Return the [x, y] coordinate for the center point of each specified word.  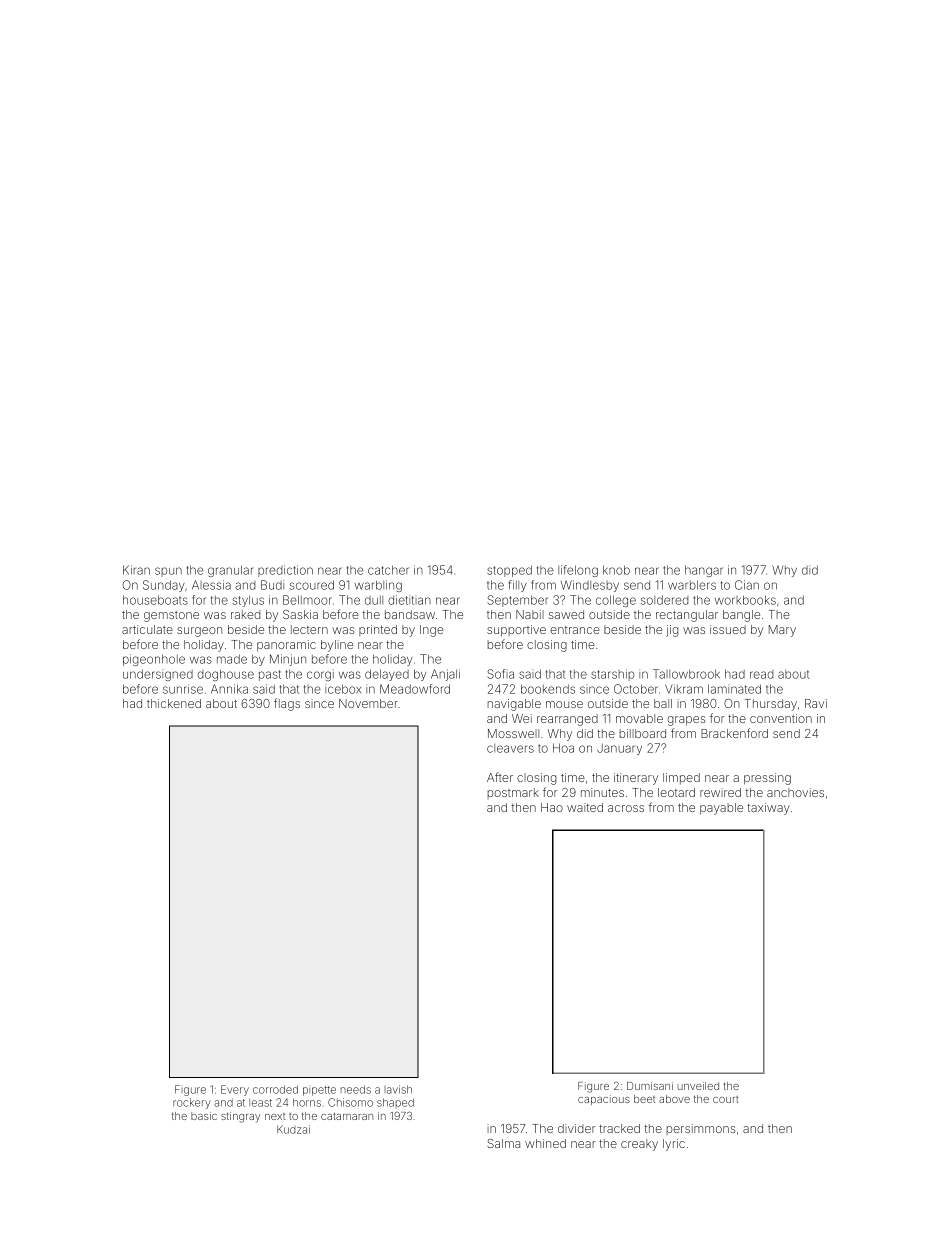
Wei [522, 718]
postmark [513, 793]
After [500, 777]
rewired [720, 792]
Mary [782, 631]
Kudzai [293, 1129]
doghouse [226, 675]
